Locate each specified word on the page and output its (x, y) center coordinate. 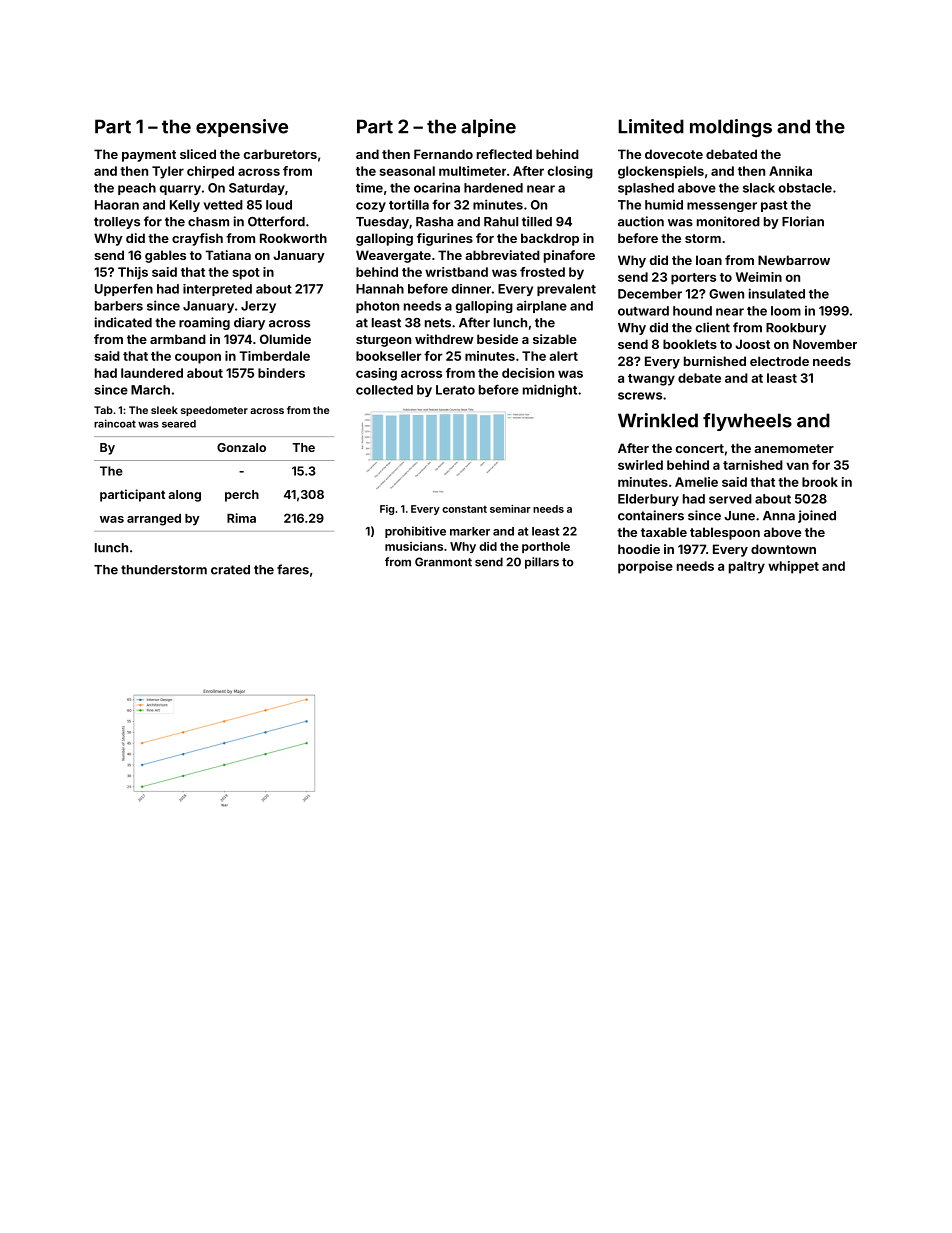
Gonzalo (241, 447)
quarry (180, 190)
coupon (198, 358)
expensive (242, 128)
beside (497, 339)
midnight (550, 391)
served (730, 499)
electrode (779, 361)
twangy (651, 380)
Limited (651, 126)
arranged (154, 520)
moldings (731, 128)
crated (230, 570)
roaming (204, 323)
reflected (504, 154)
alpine (488, 128)
